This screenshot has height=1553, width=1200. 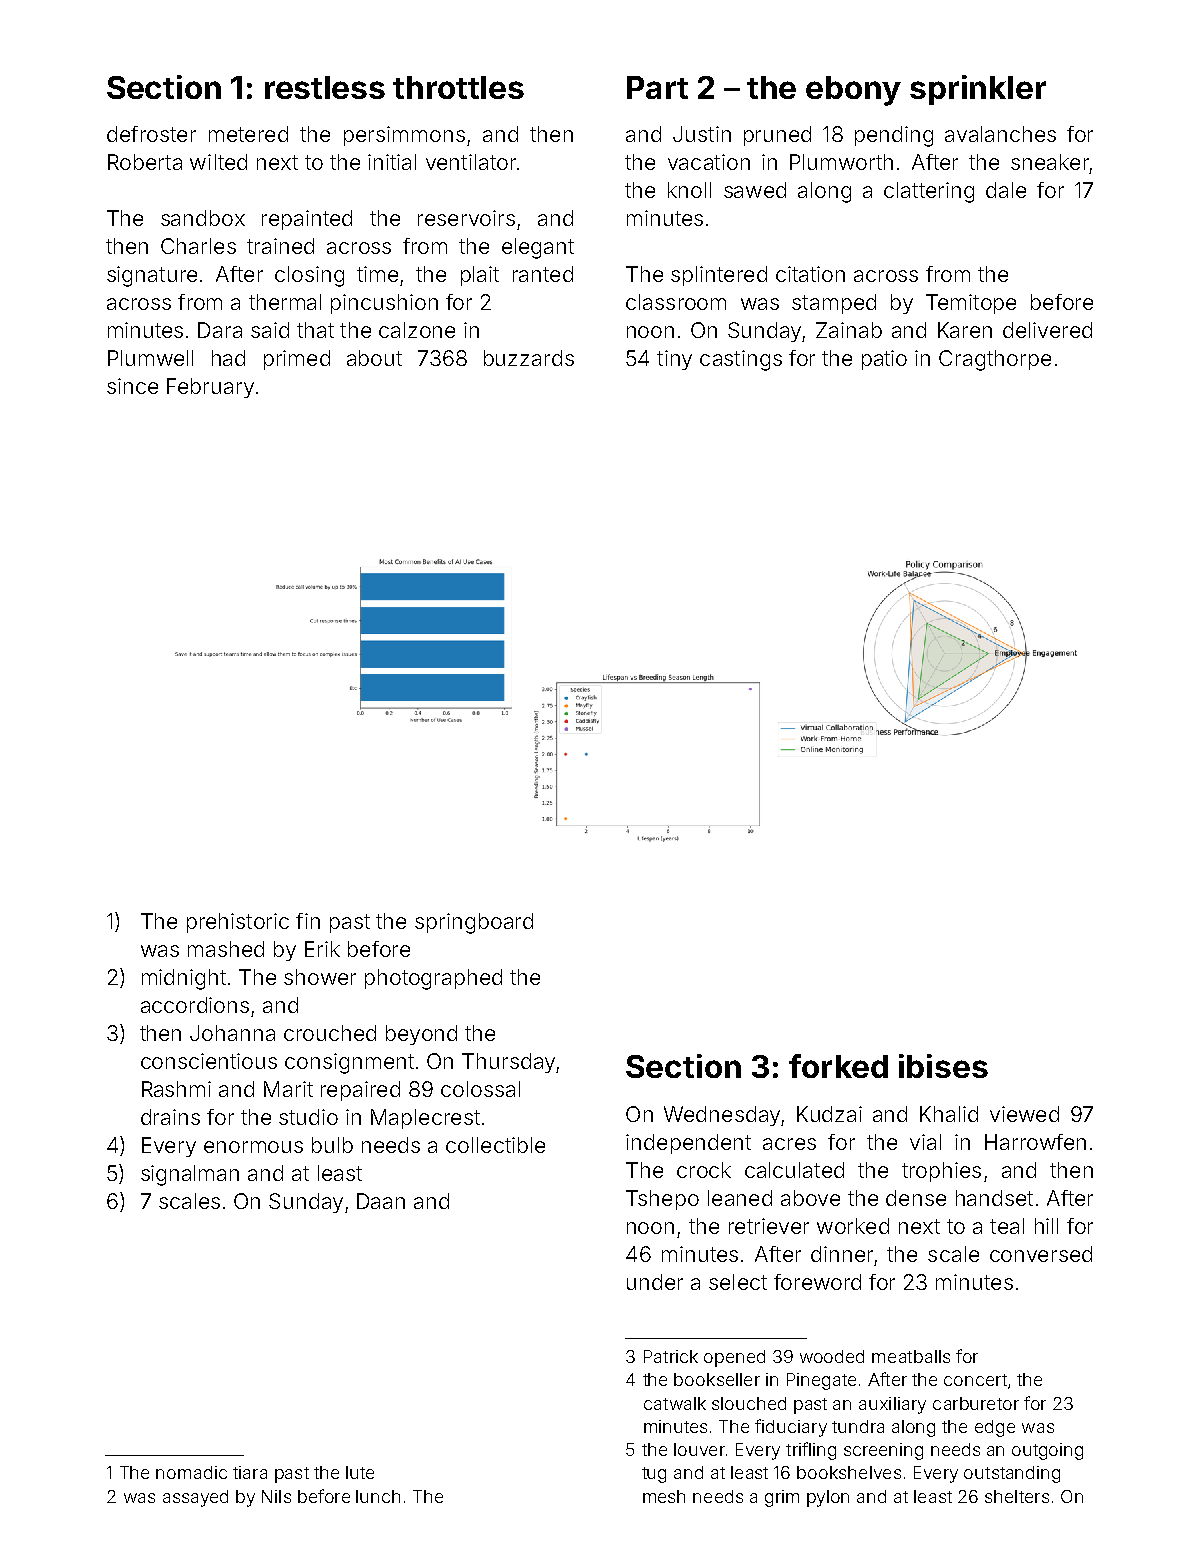 What do you see at coordinates (381, 1201) in the screenshot?
I see `Daan` at bounding box center [381, 1201].
